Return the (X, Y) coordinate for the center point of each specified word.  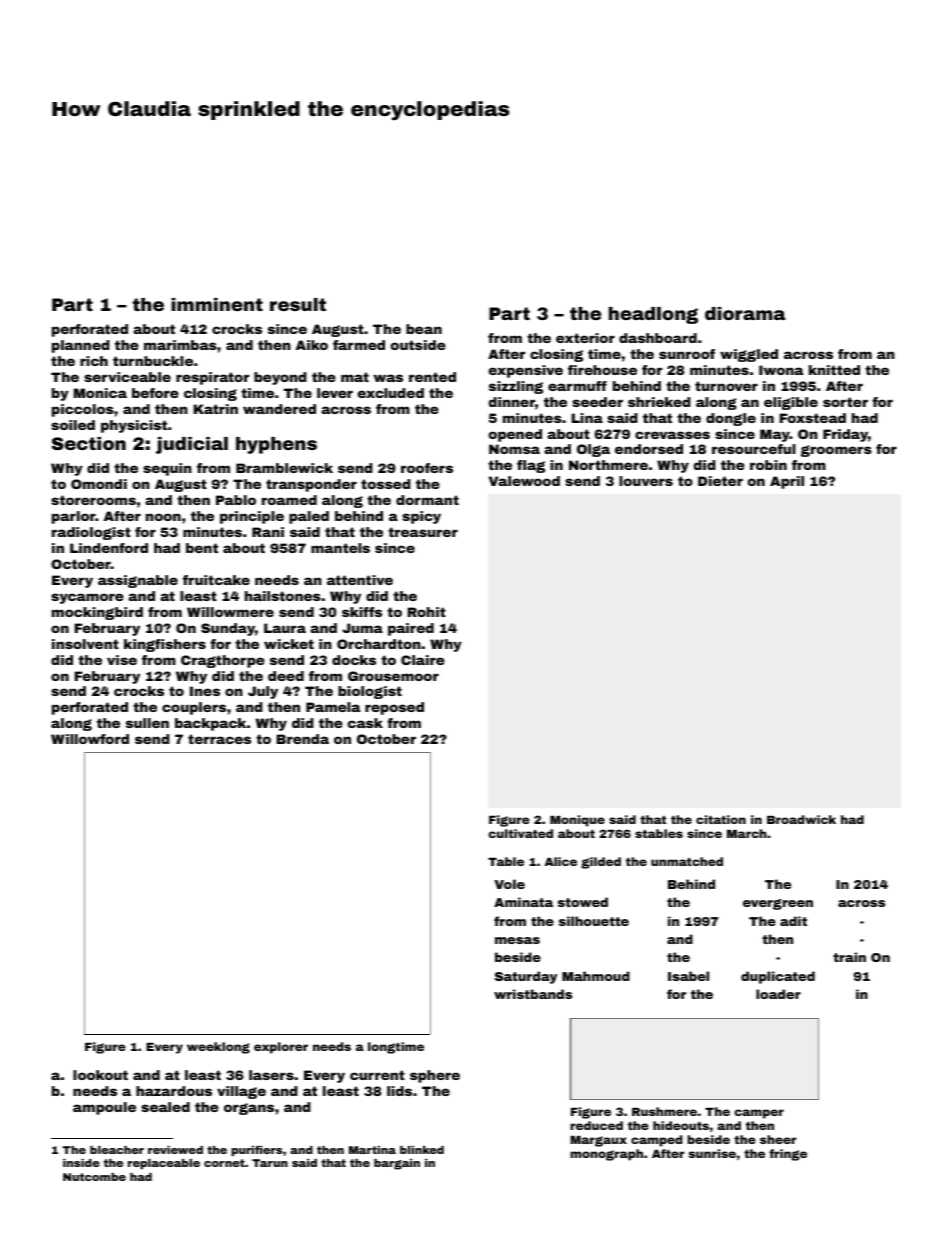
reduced (596, 1125)
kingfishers (165, 645)
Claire (423, 660)
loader (778, 994)
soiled (73, 425)
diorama (745, 313)
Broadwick (801, 819)
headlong (653, 315)
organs (249, 1109)
